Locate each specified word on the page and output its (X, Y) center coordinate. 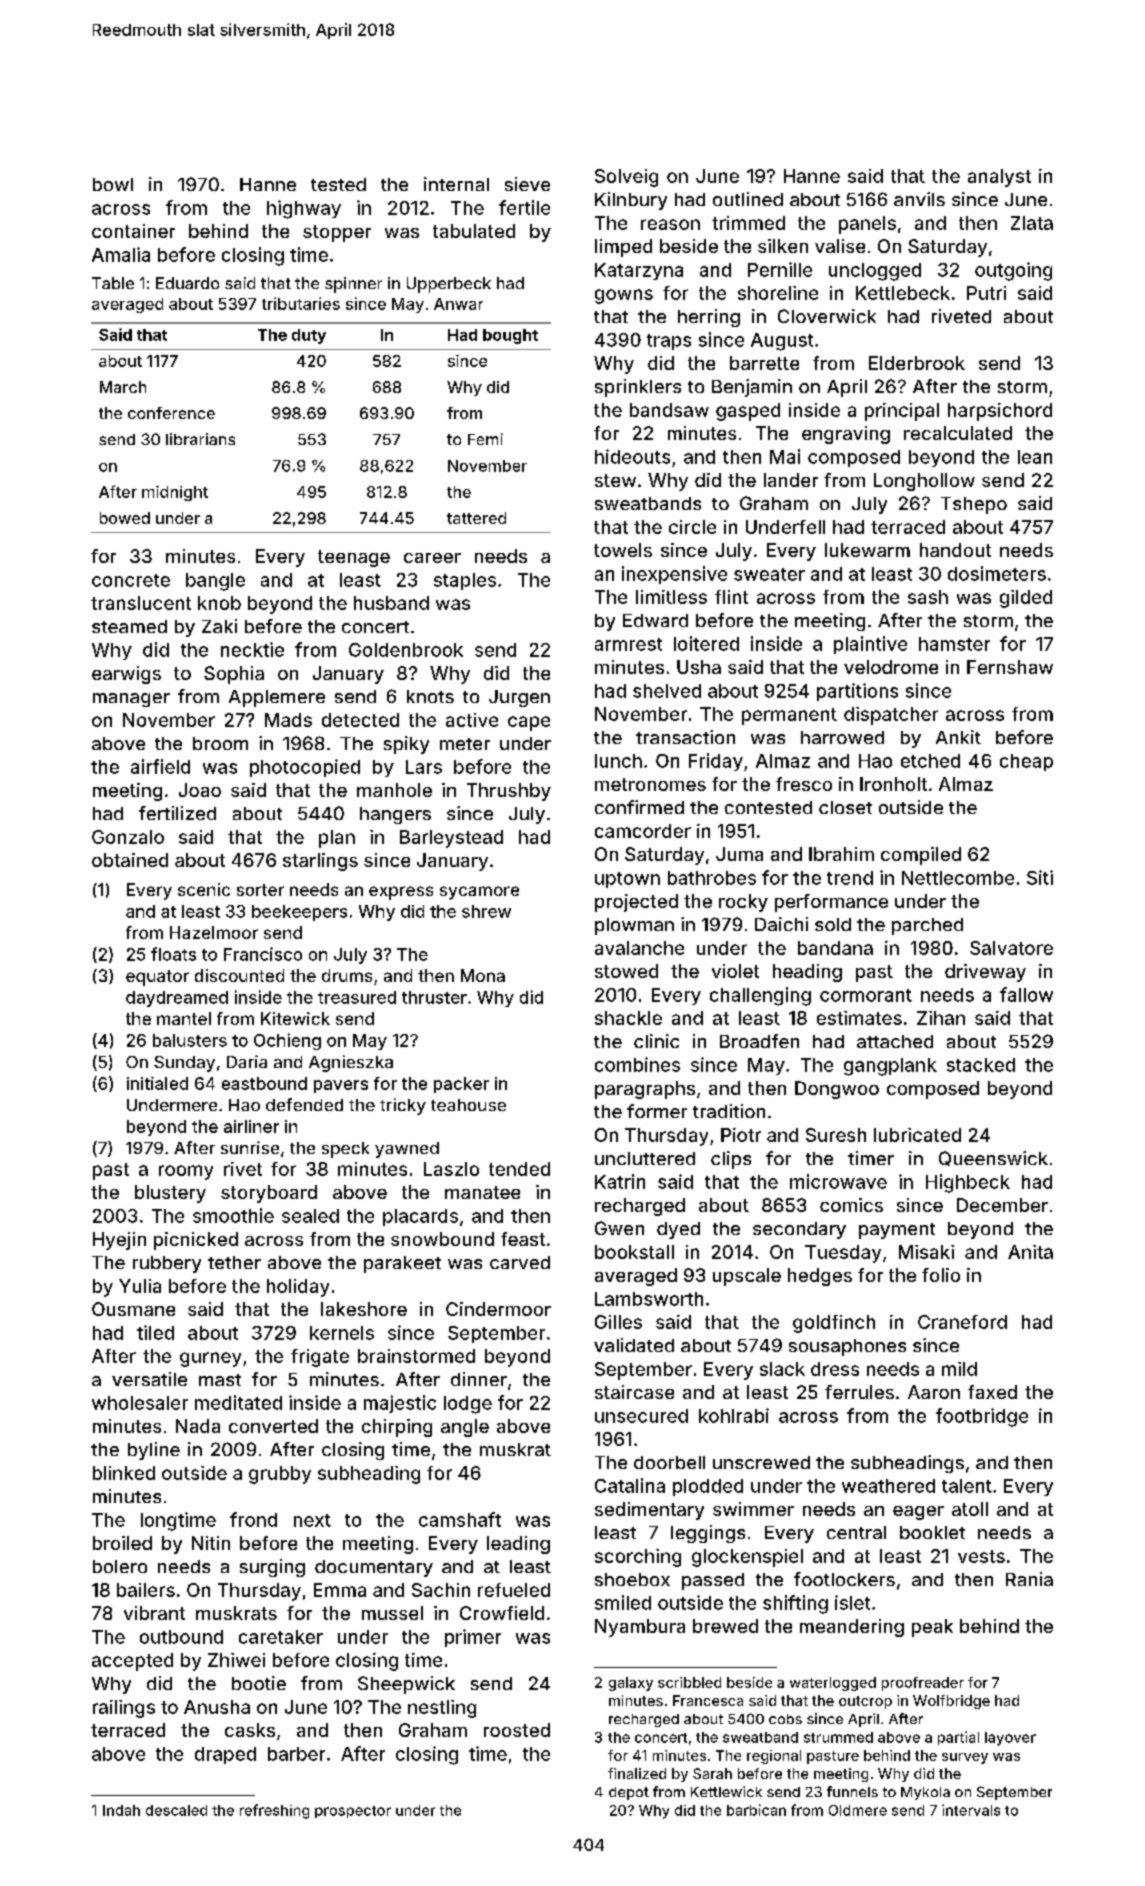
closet (845, 807)
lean (1035, 457)
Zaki (219, 626)
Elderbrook (917, 363)
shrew (486, 911)
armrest (628, 644)
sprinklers (638, 388)
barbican (756, 1810)
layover (1010, 1739)
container (133, 231)
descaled (176, 1810)
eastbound (264, 1083)
